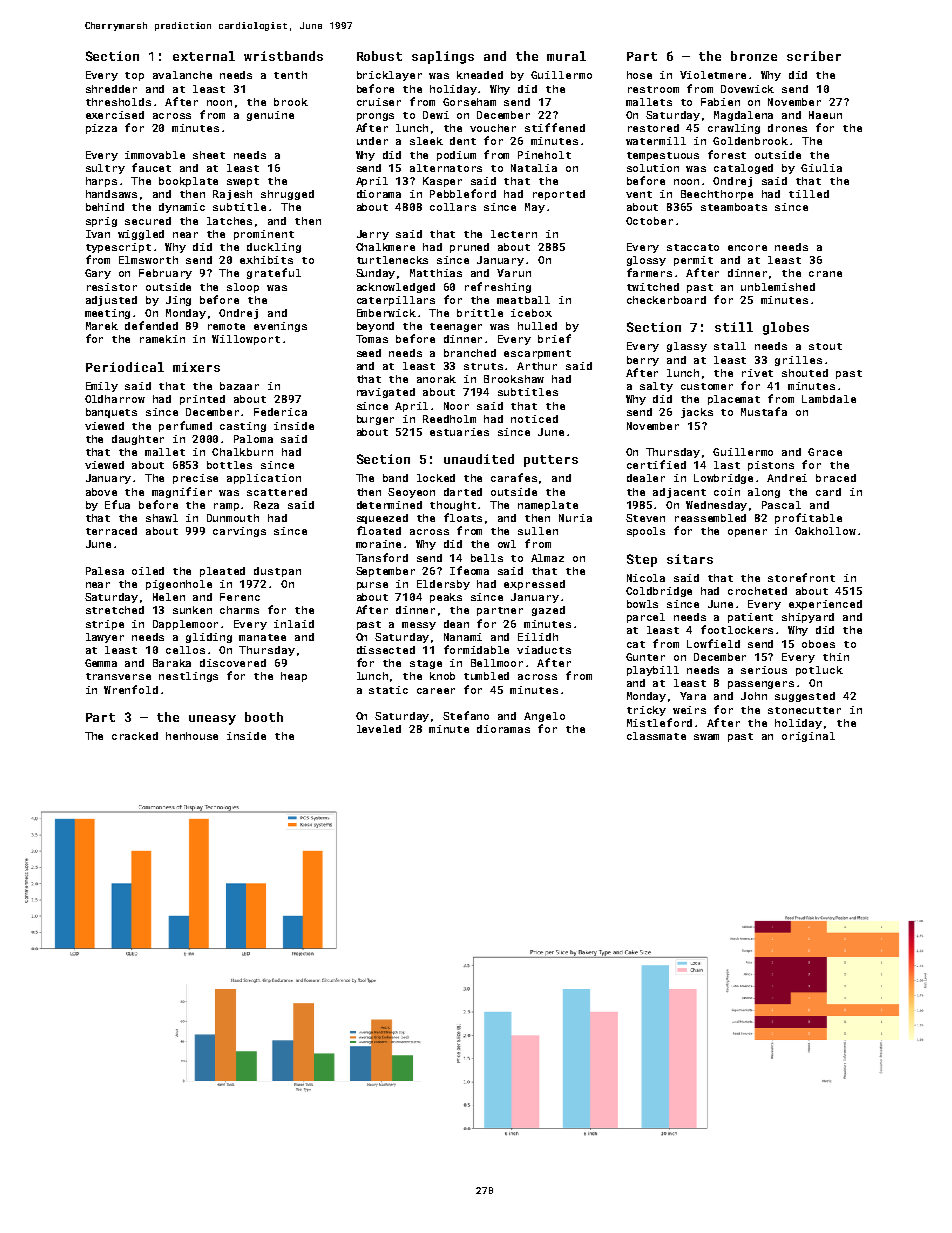  What do you see at coordinates (101, 492) in the document?
I see `above` at bounding box center [101, 492].
